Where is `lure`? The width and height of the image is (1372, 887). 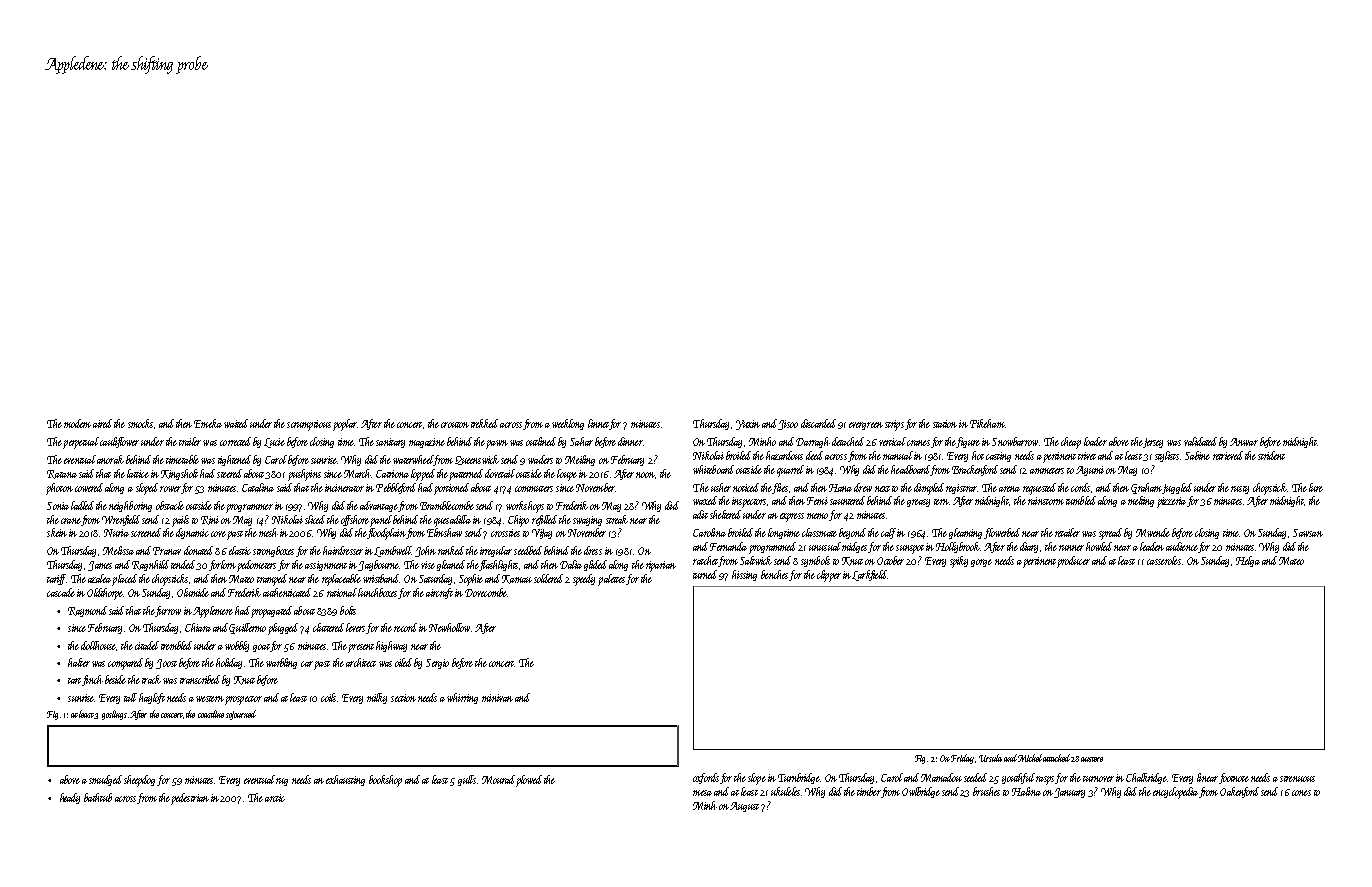 lure is located at coordinates (1316, 487).
